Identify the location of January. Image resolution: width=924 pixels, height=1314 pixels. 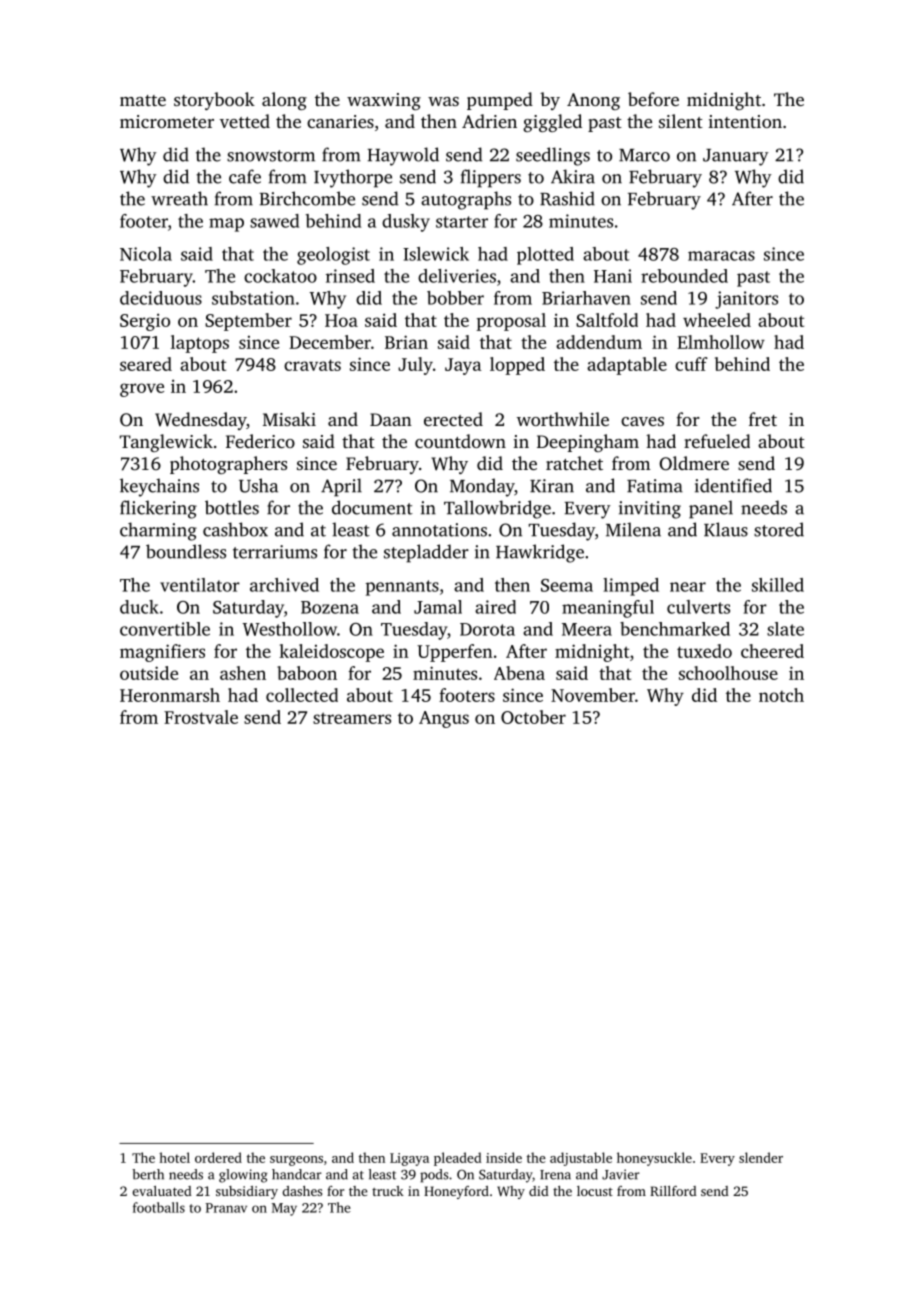
(736, 157).
